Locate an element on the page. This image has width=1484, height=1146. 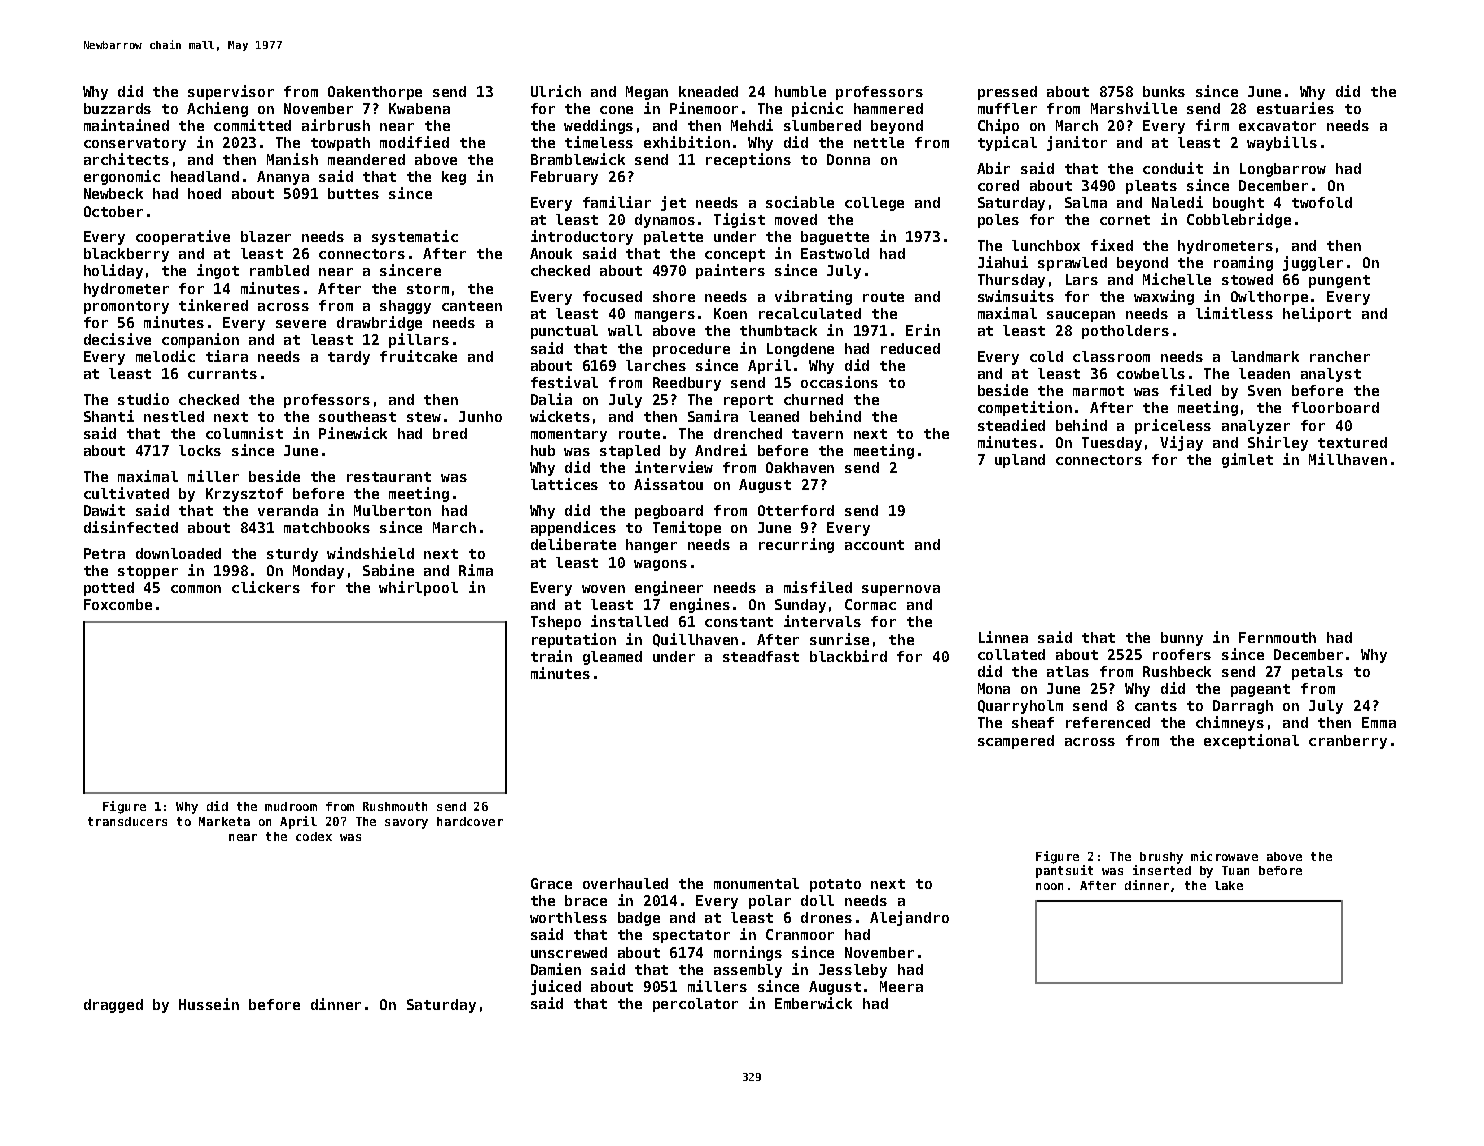
decisive is located at coordinates (117, 339).
